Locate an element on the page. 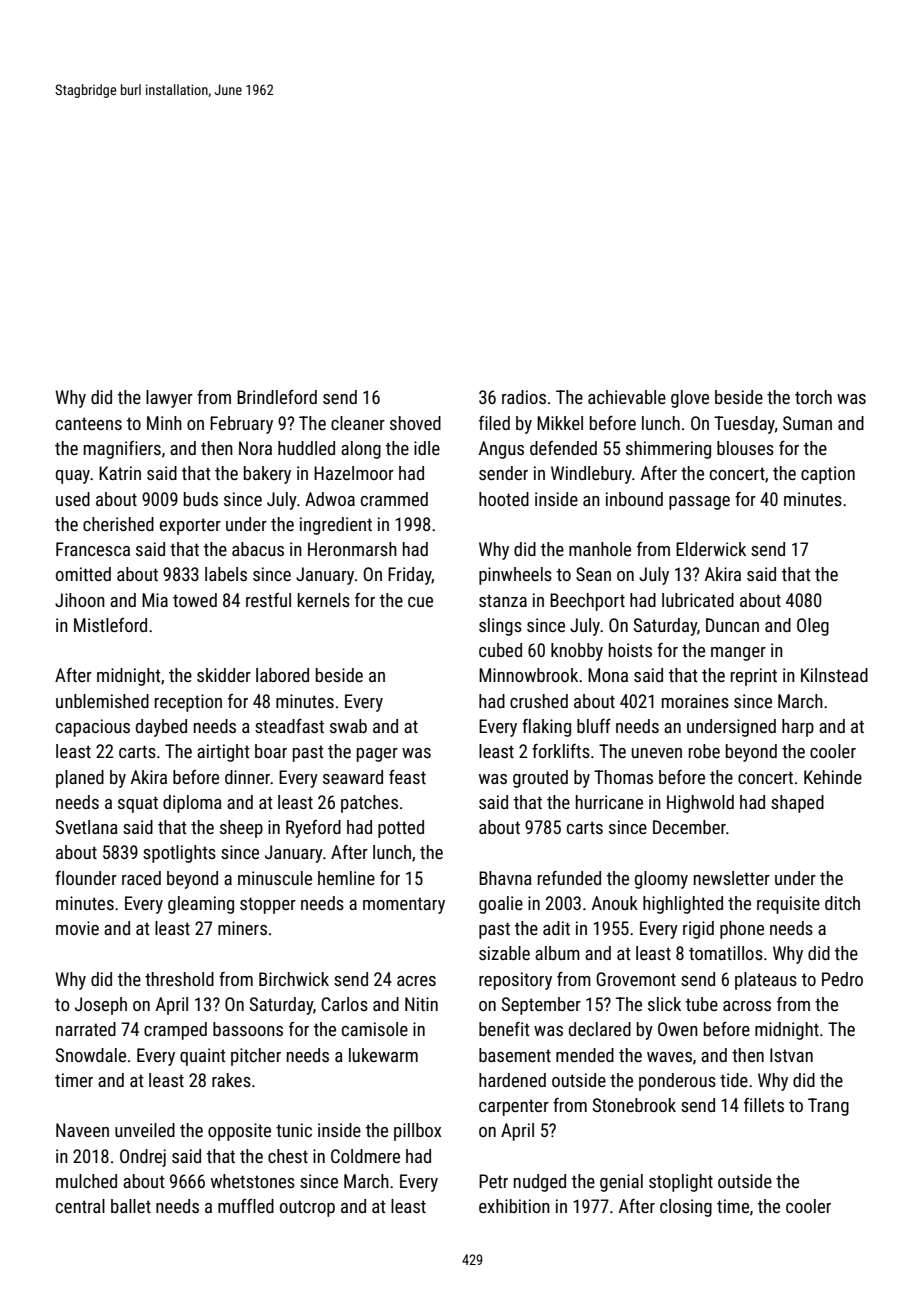 The height and width of the image is (1311, 924). ditch is located at coordinates (842, 903).
